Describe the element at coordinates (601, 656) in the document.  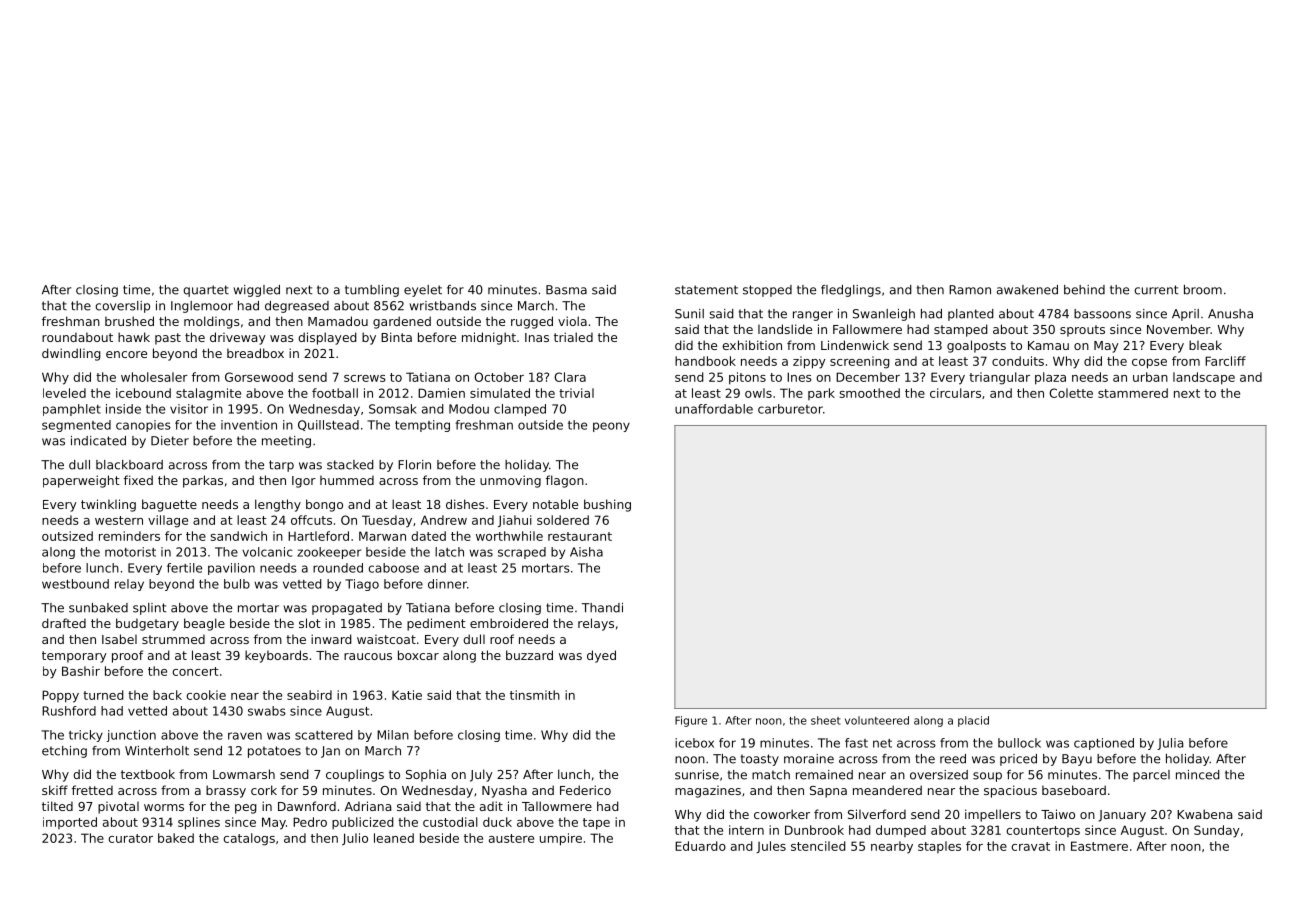
I see `dyed` at that location.
